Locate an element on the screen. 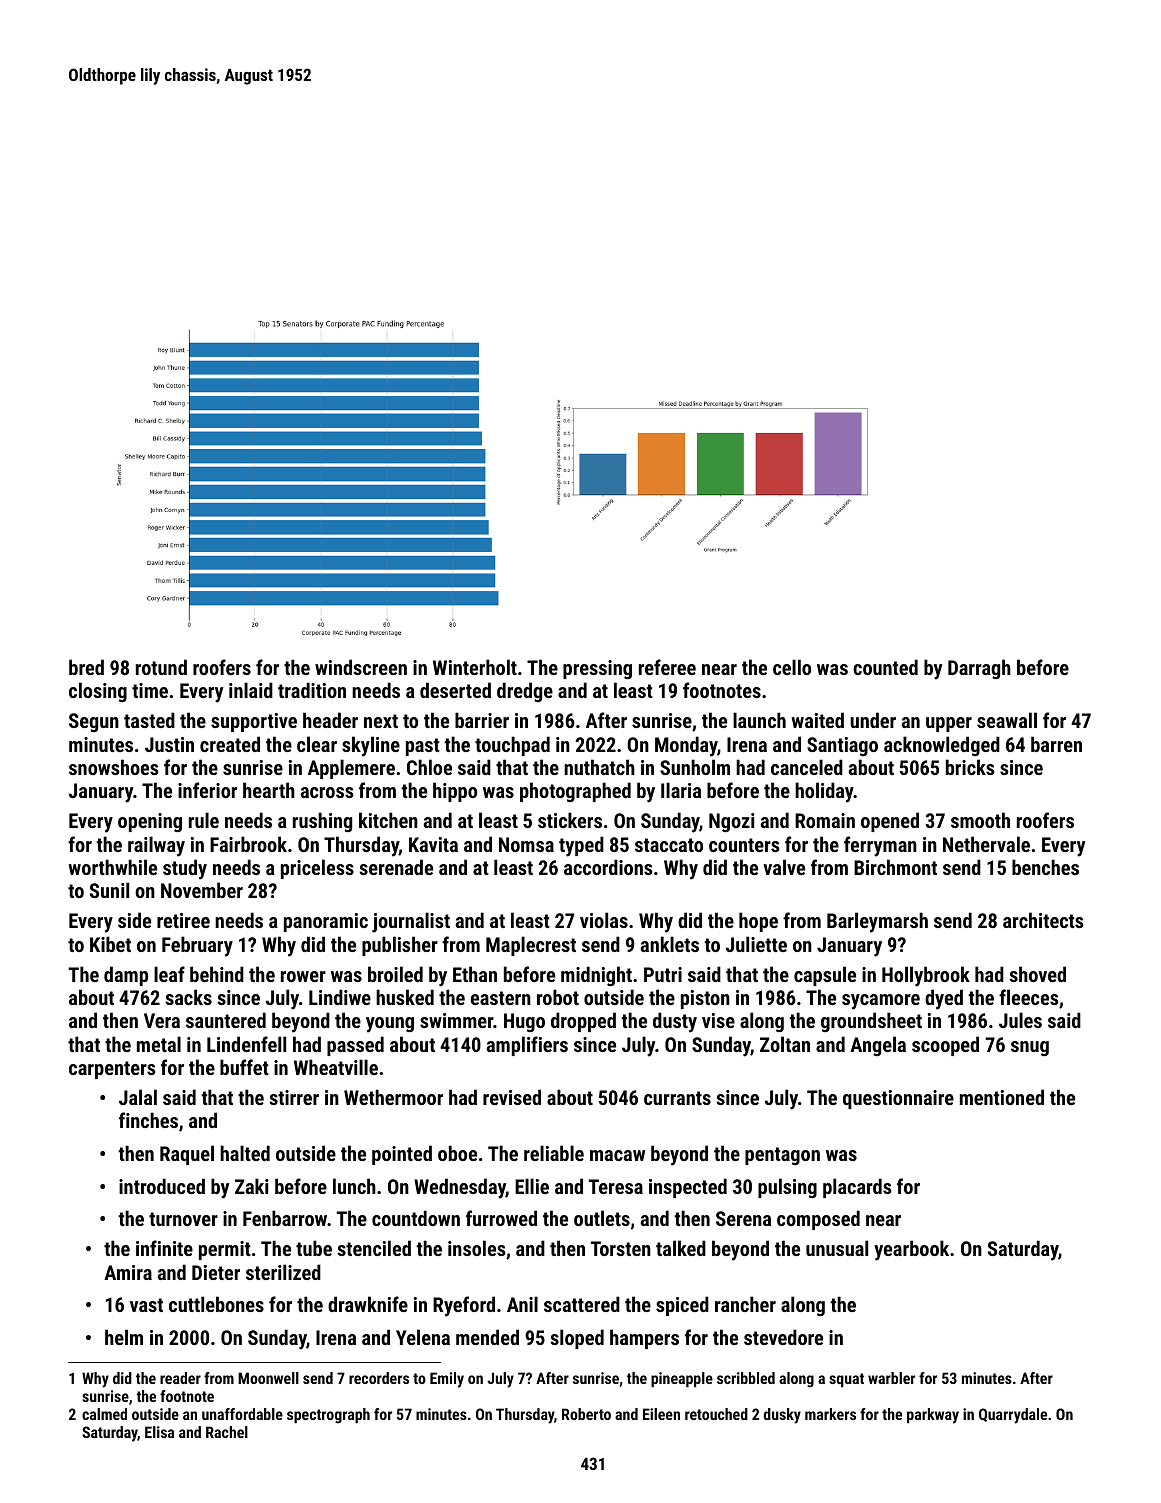 The image size is (1161, 1503). permit is located at coordinates (225, 1250).
